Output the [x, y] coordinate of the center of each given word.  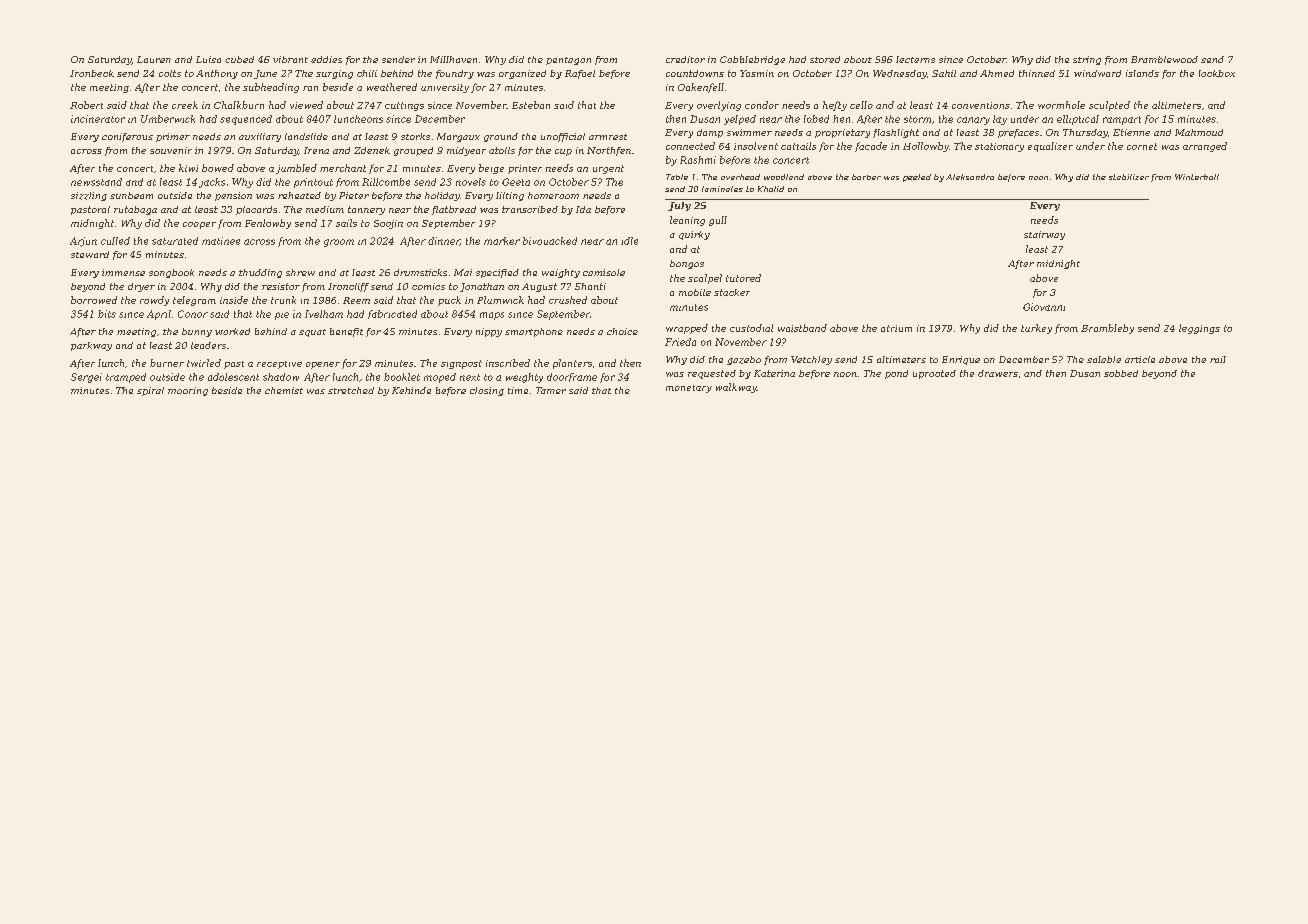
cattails [798, 146]
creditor [685, 59]
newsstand [96, 182]
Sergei [86, 378]
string [1087, 60]
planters [572, 364]
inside [234, 300]
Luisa [208, 59]
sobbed [1121, 373]
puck [449, 301]
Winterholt [1197, 177]
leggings [1199, 329]
